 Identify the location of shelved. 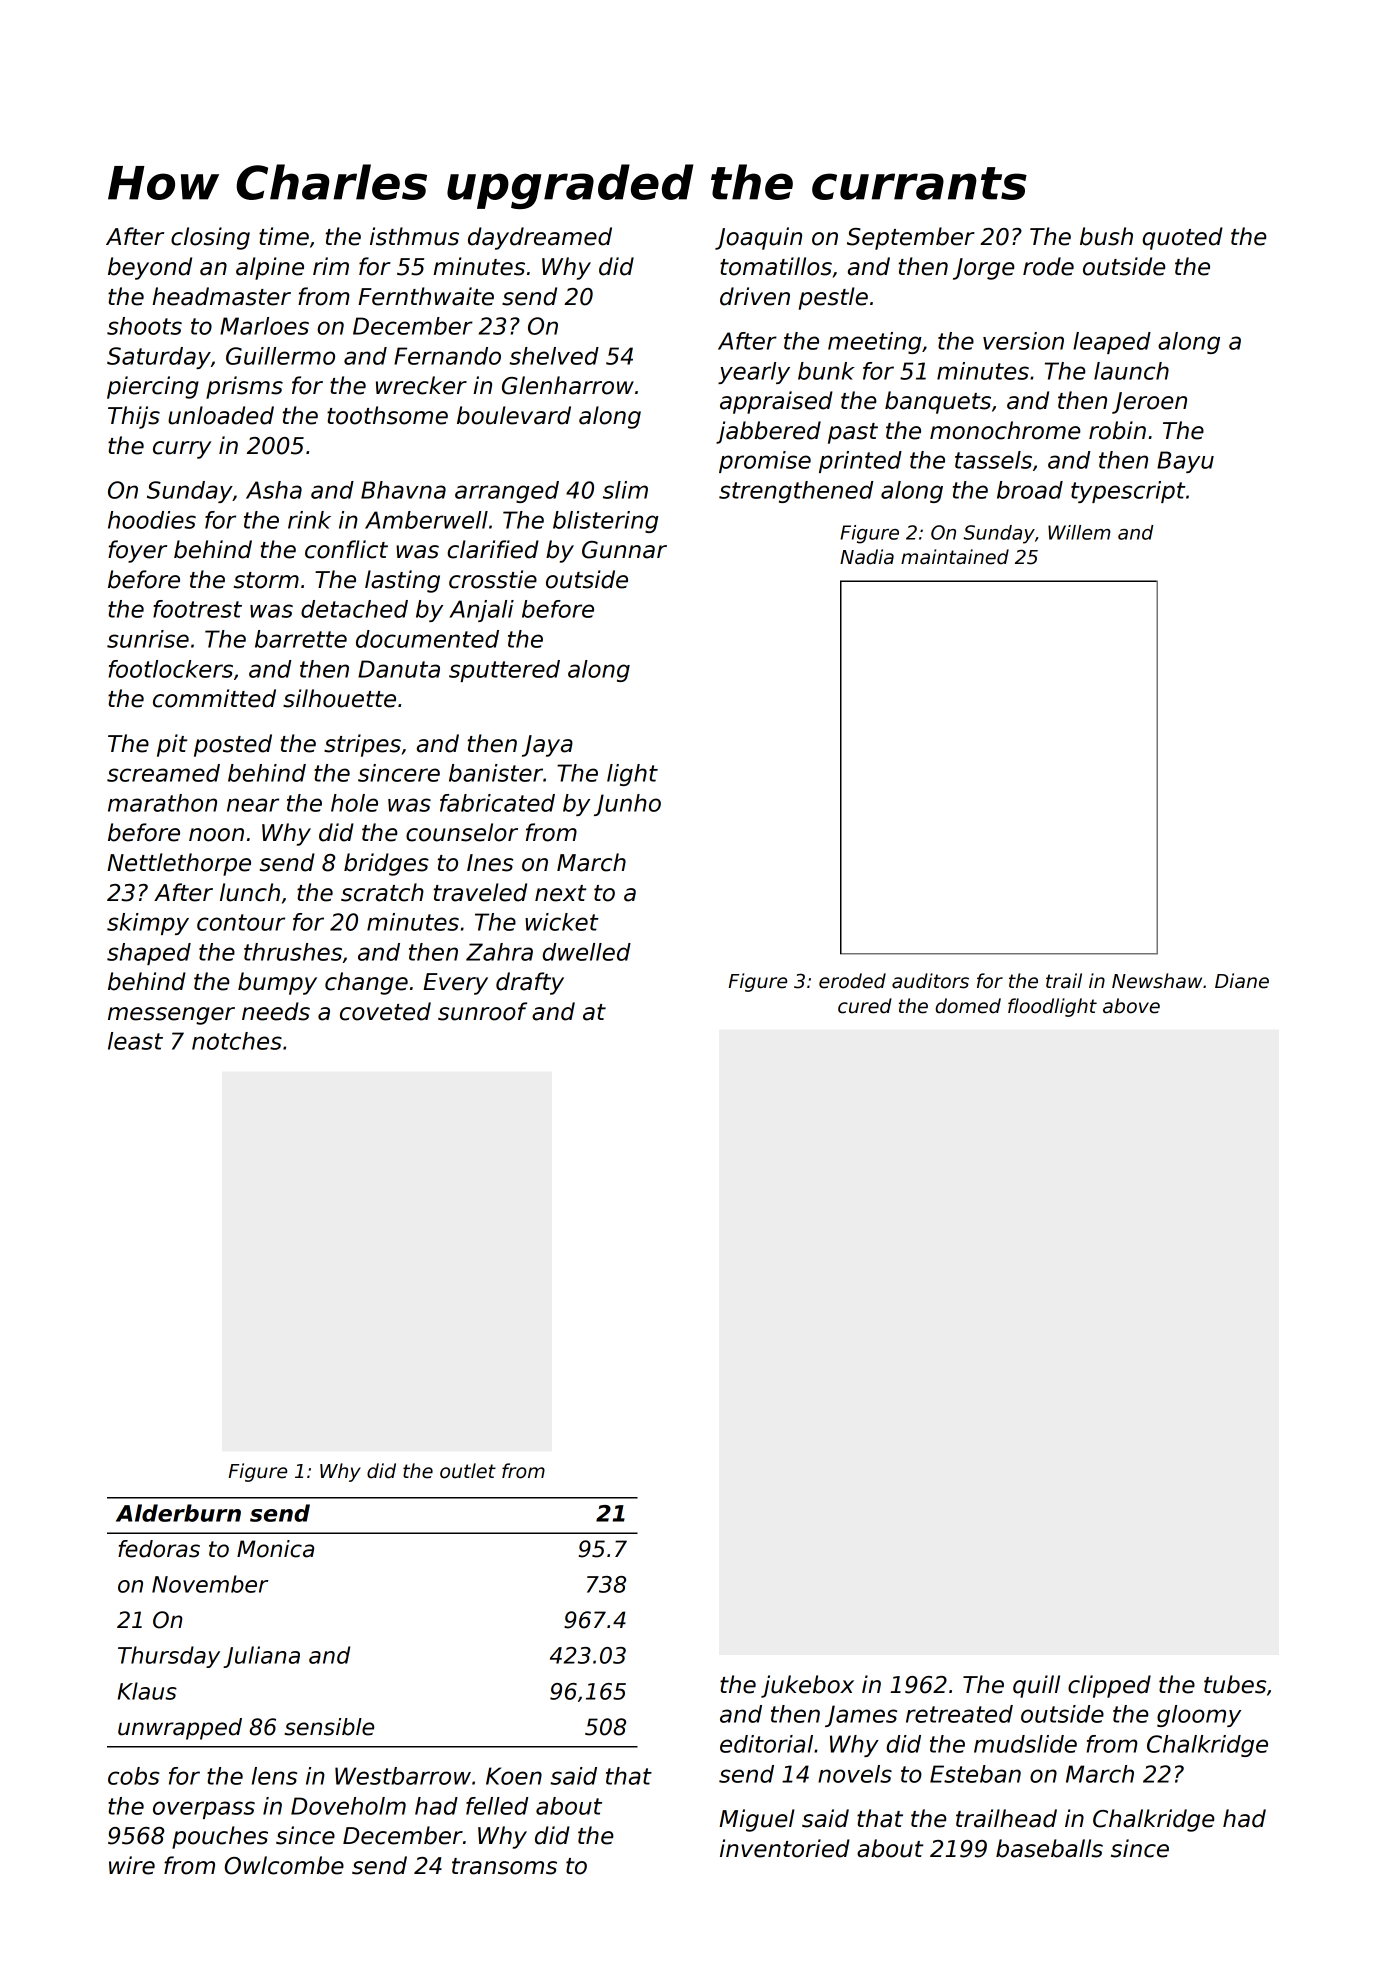
(554, 356).
